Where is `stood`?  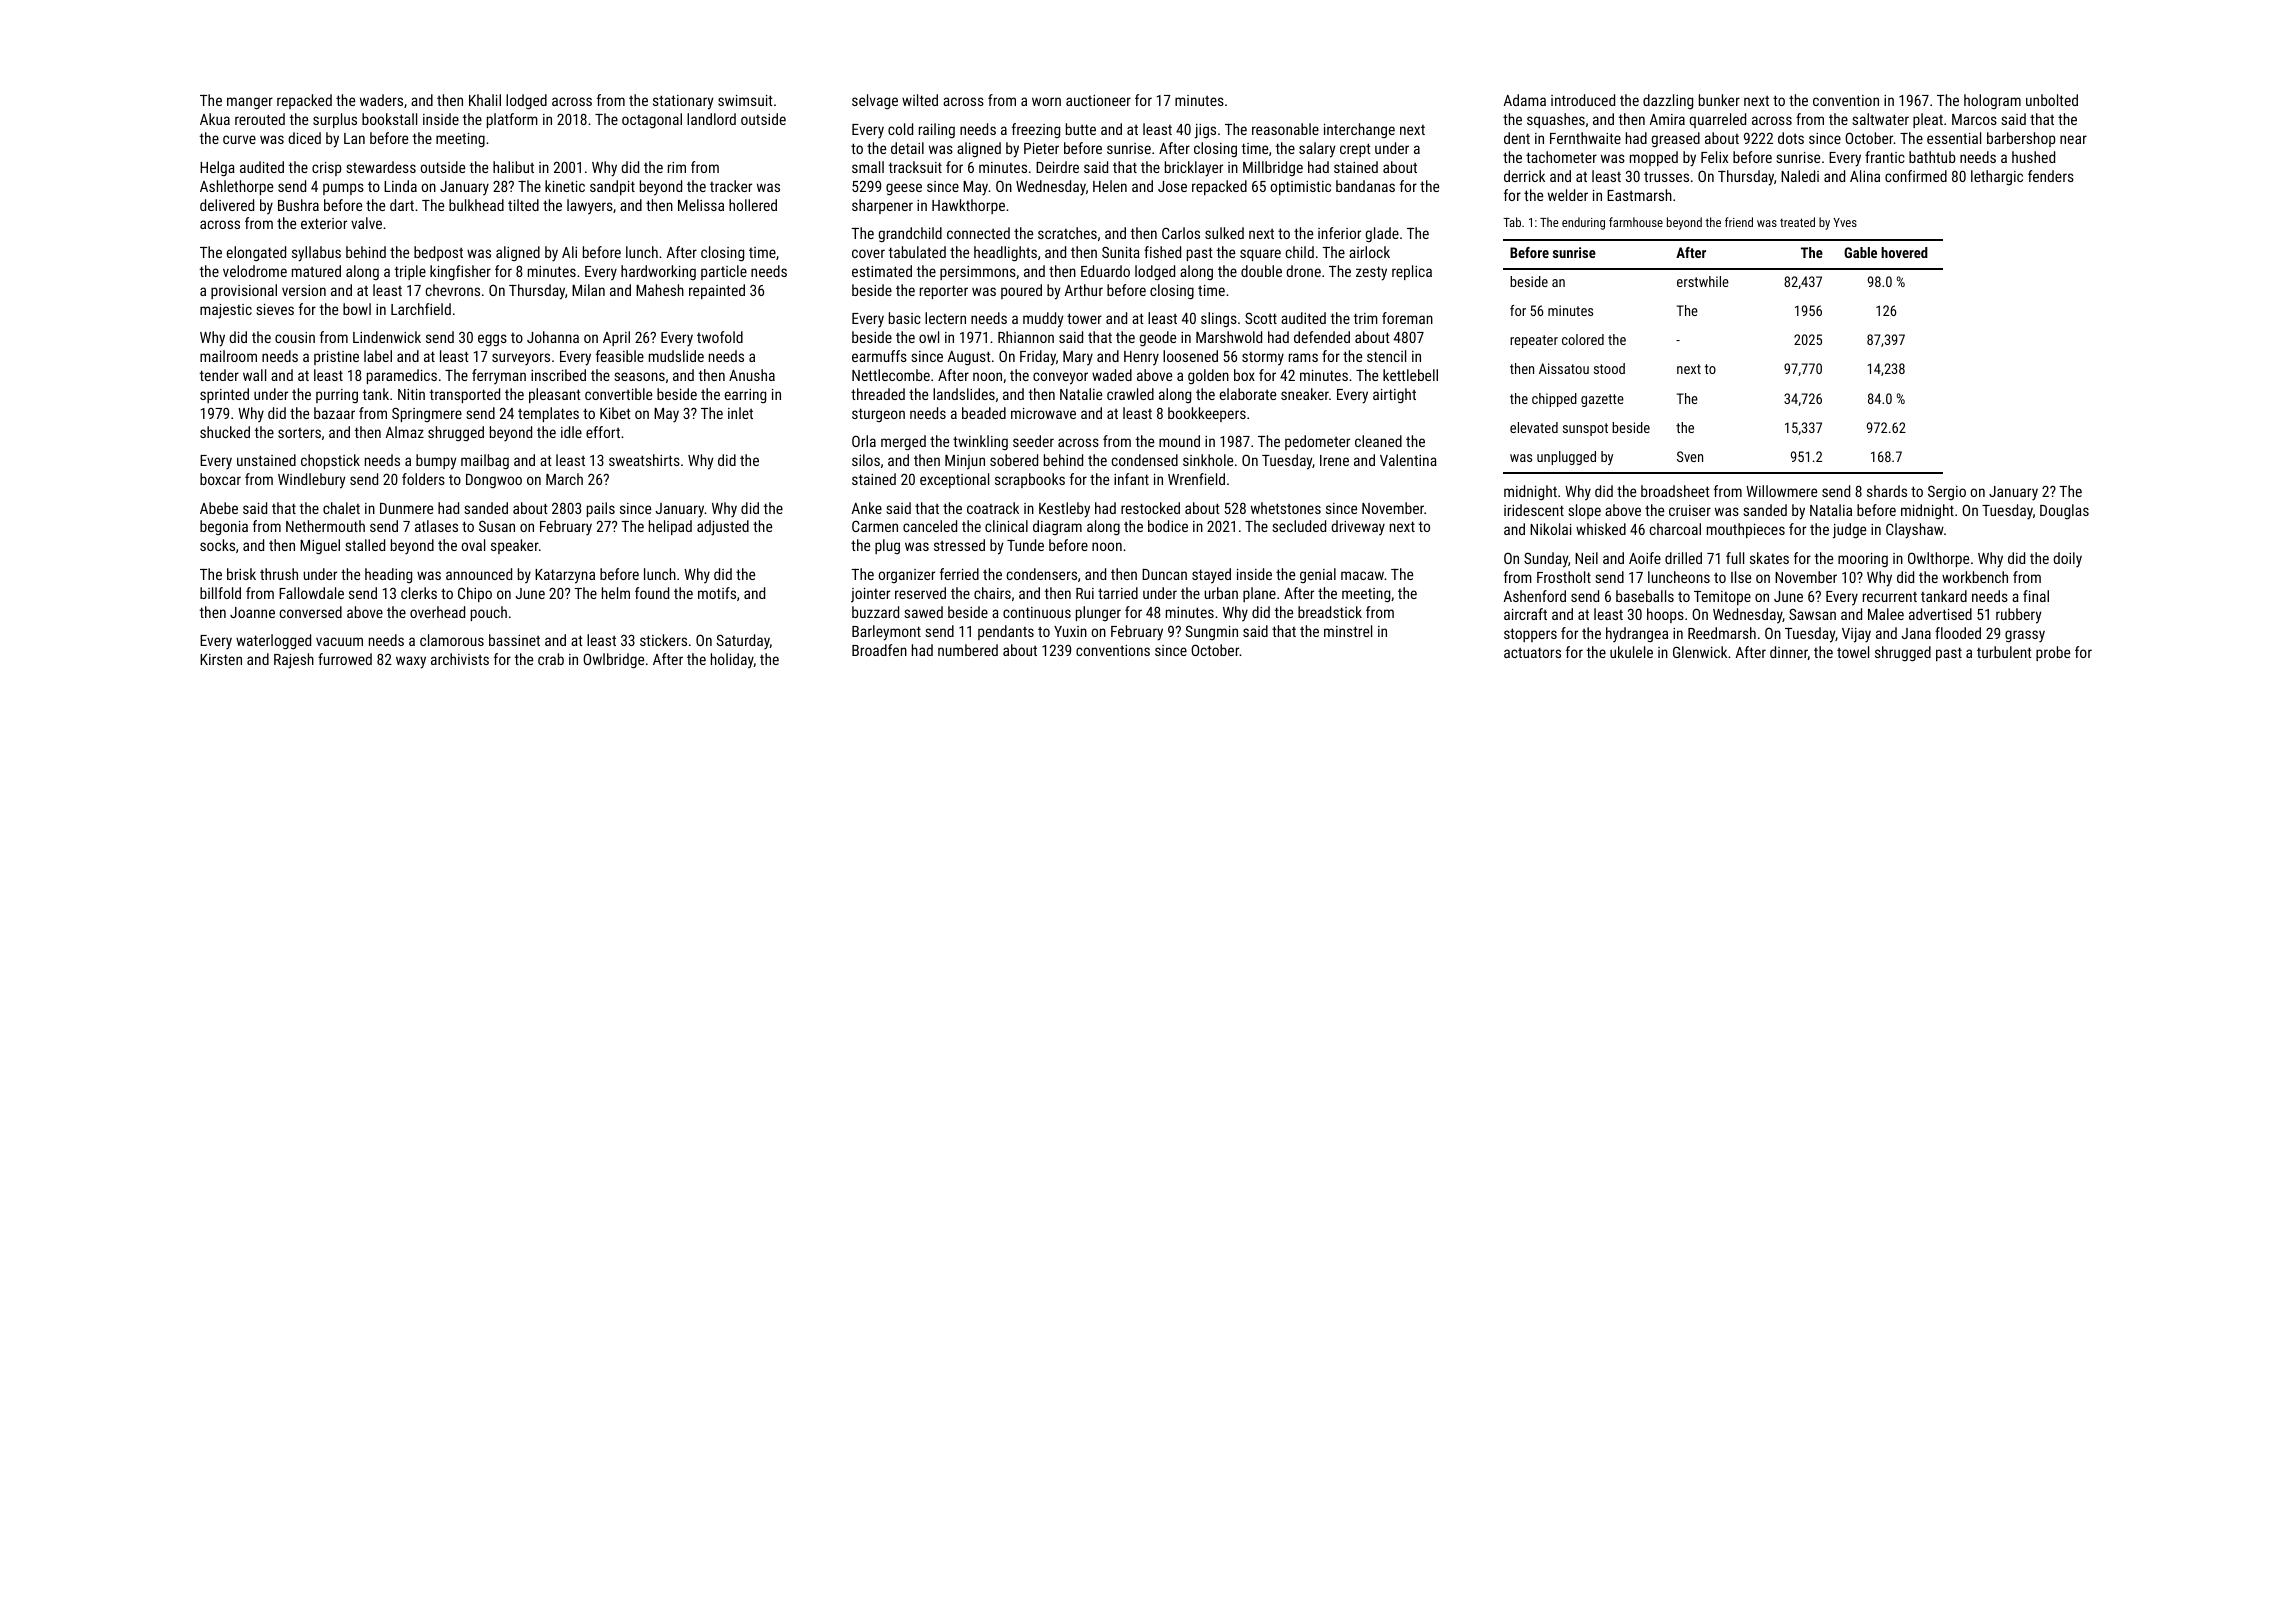
stood is located at coordinates (1609, 368).
